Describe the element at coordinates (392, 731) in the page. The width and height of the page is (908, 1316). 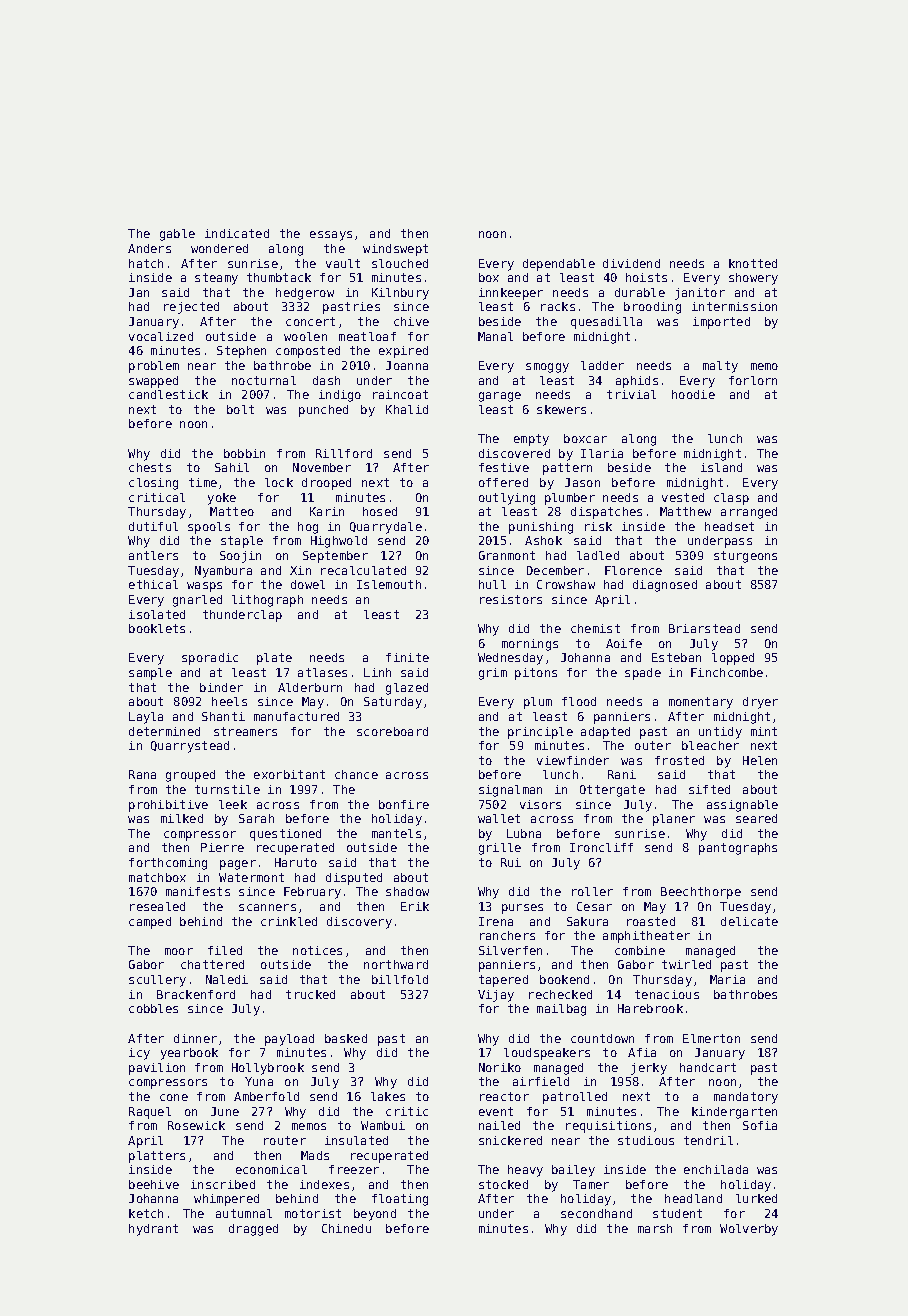
I see `scoreboard` at that location.
